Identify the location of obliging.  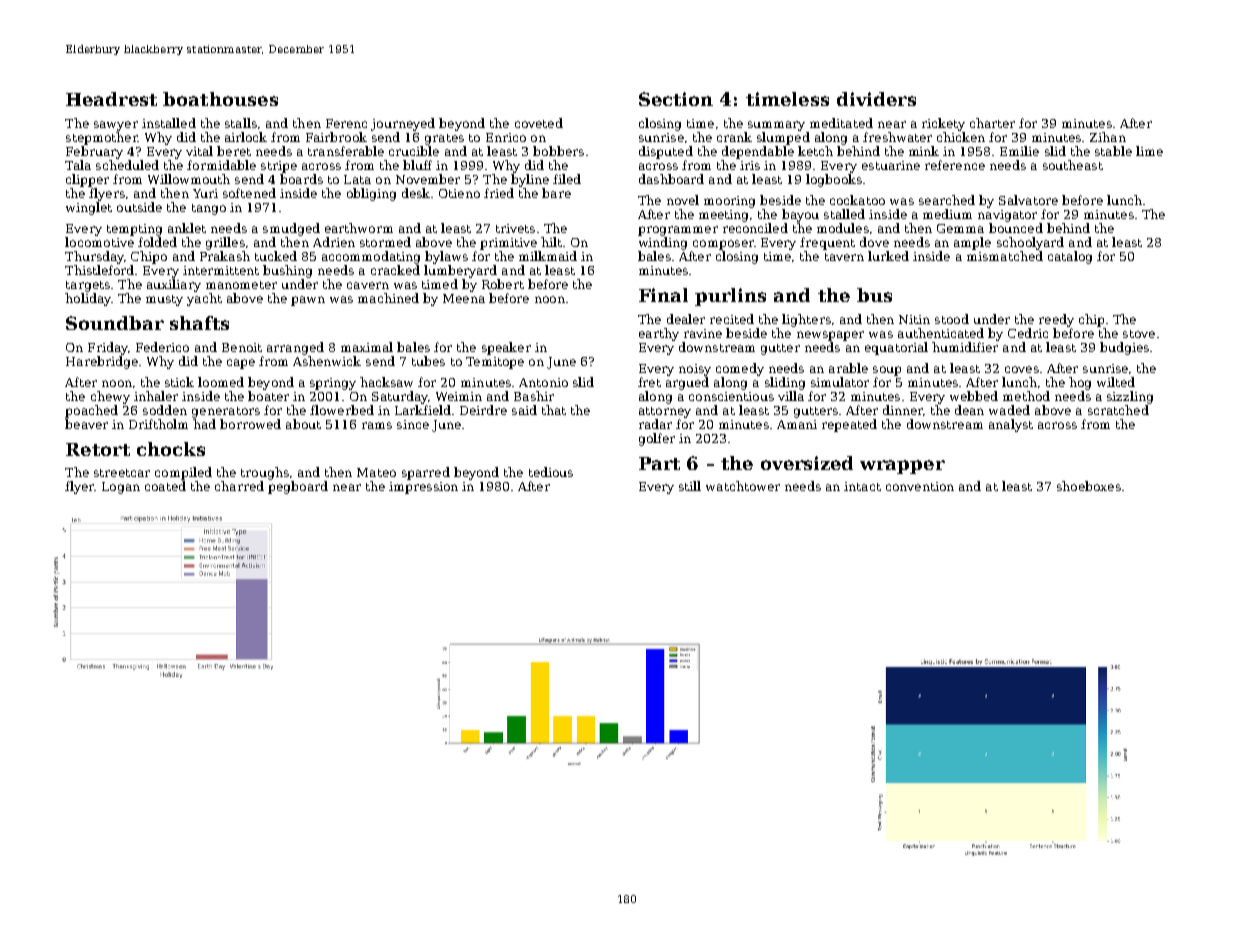
(371, 194).
